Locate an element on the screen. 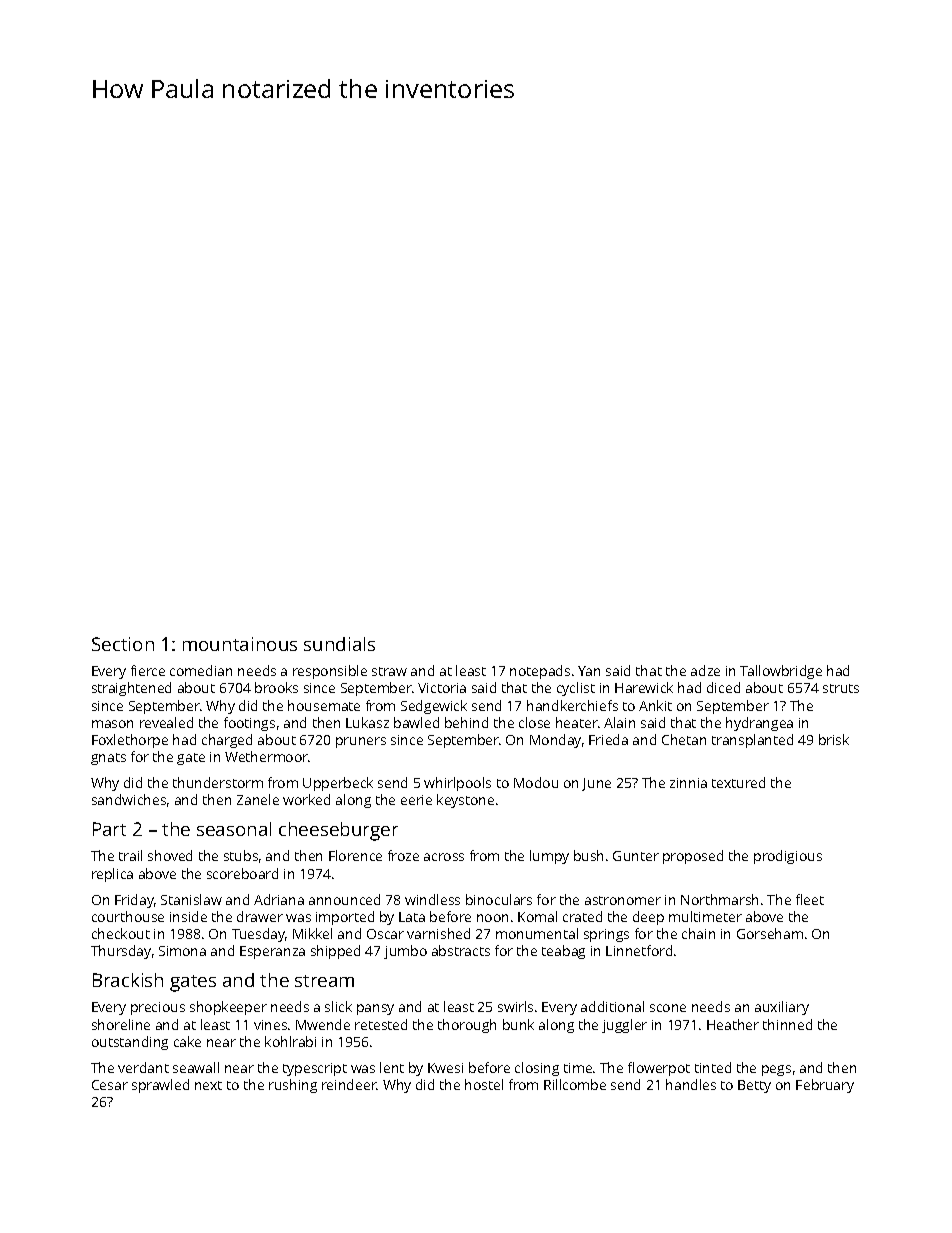  Foxlethorpe is located at coordinates (130, 741).
